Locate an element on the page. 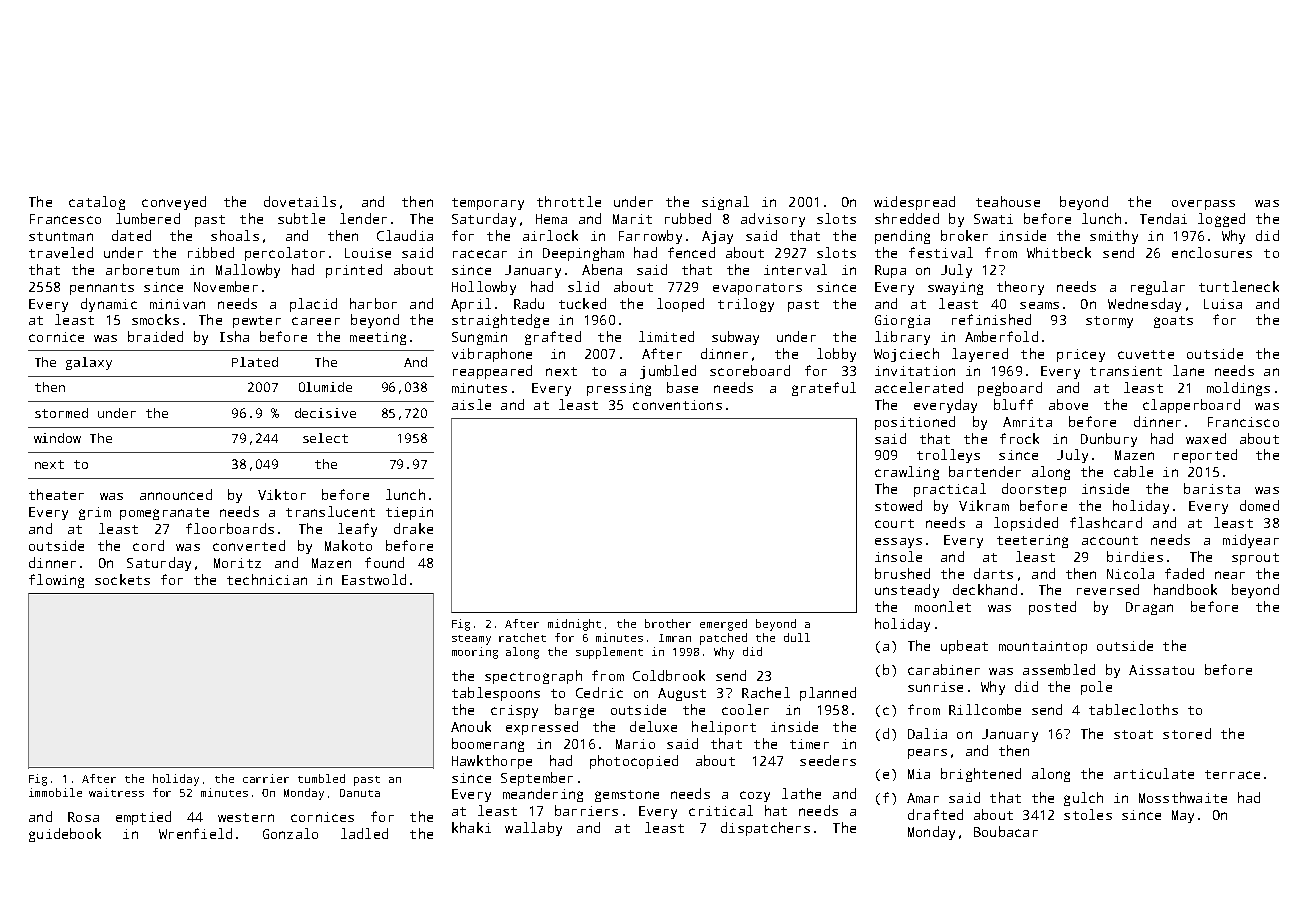 The width and height of the image is (1308, 924). guidebook is located at coordinates (65, 835).
